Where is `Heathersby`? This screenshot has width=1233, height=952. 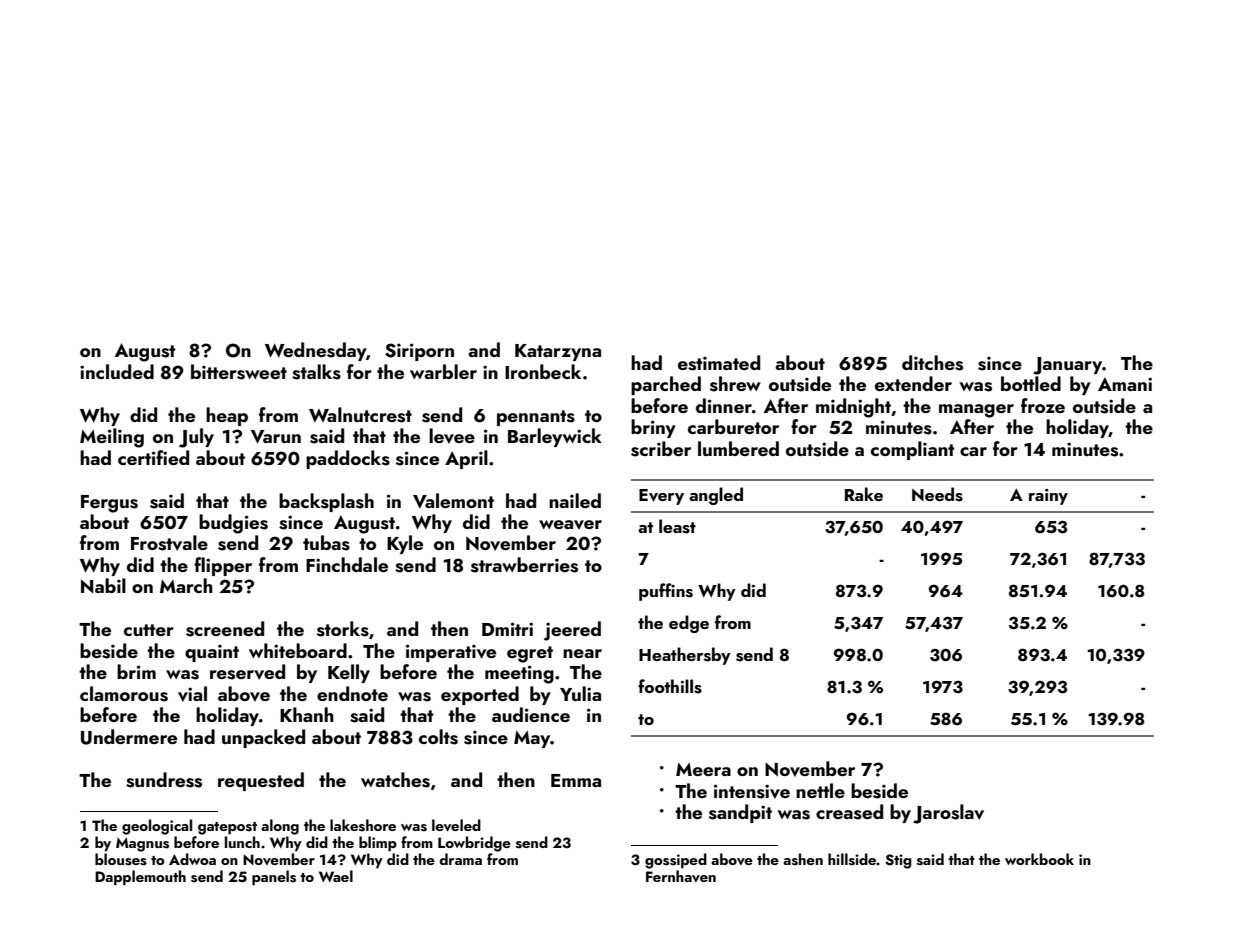 Heathersby is located at coordinates (685, 656).
